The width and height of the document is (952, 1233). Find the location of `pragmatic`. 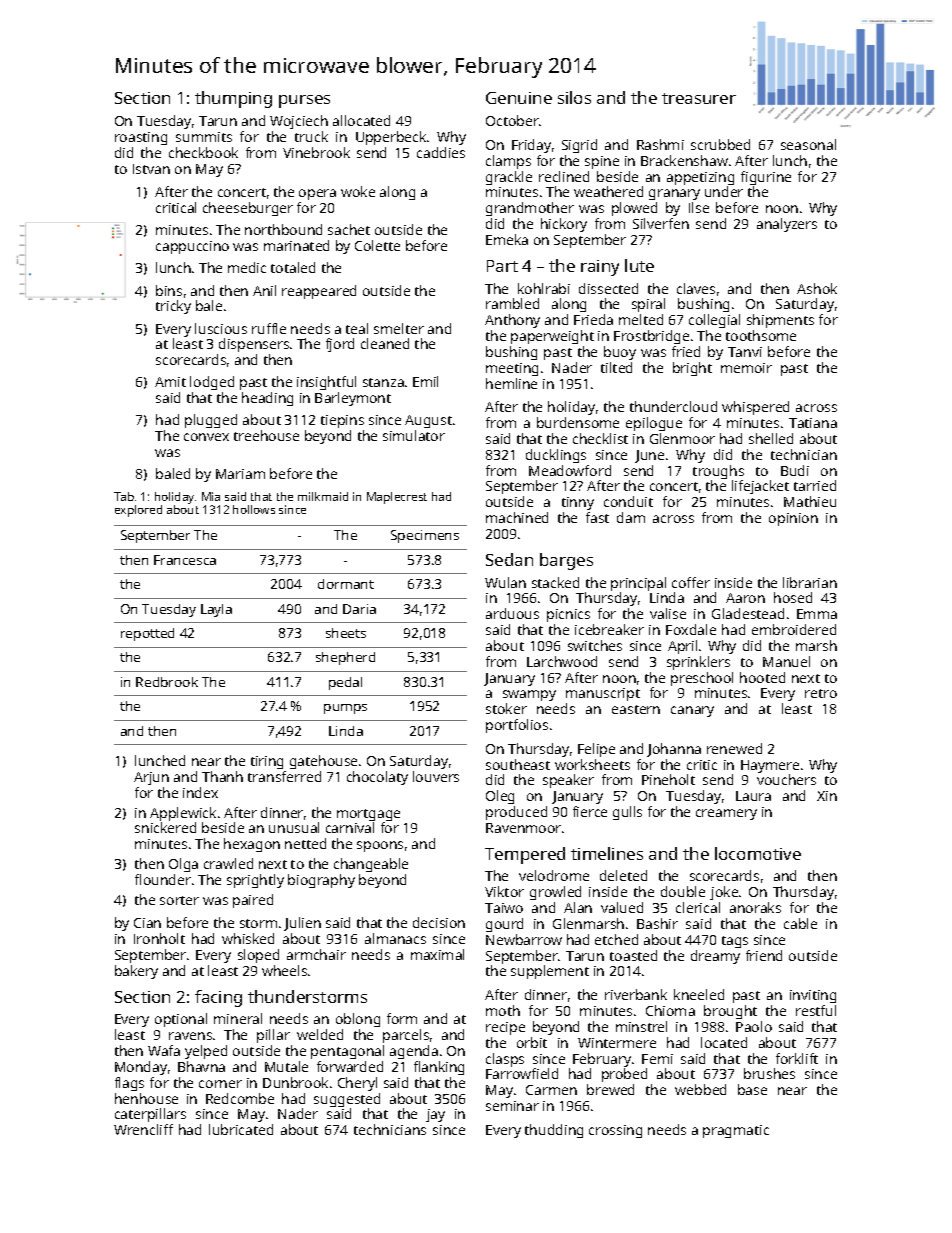

pragmatic is located at coordinates (736, 1131).
